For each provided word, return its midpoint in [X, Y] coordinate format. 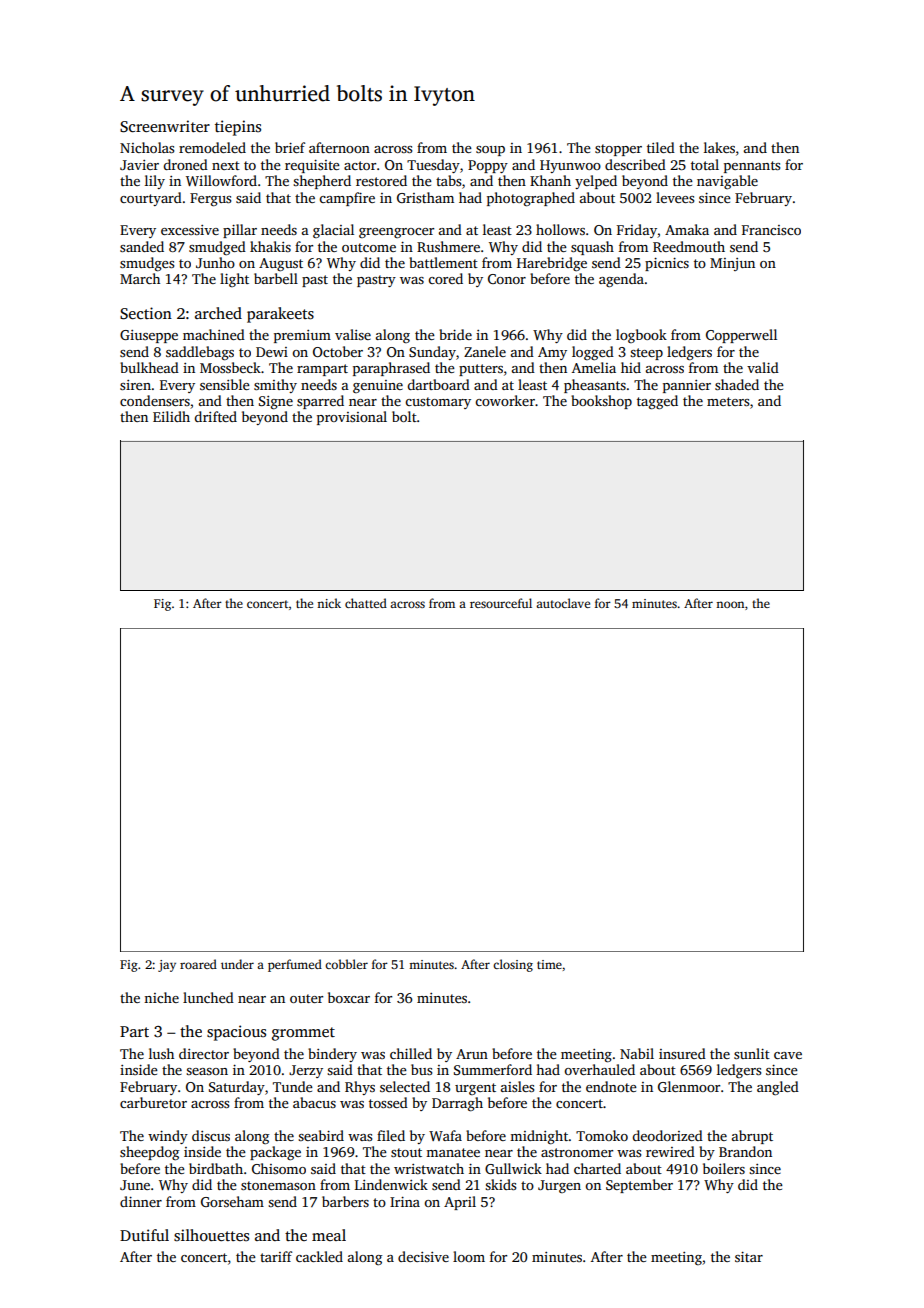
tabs [448, 180]
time [549, 964]
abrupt [752, 1137]
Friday [637, 231]
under [237, 964]
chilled [411, 1053]
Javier [139, 165]
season [207, 1071]
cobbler [346, 964]
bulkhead [149, 367]
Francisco [771, 230]
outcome [369, 247]
